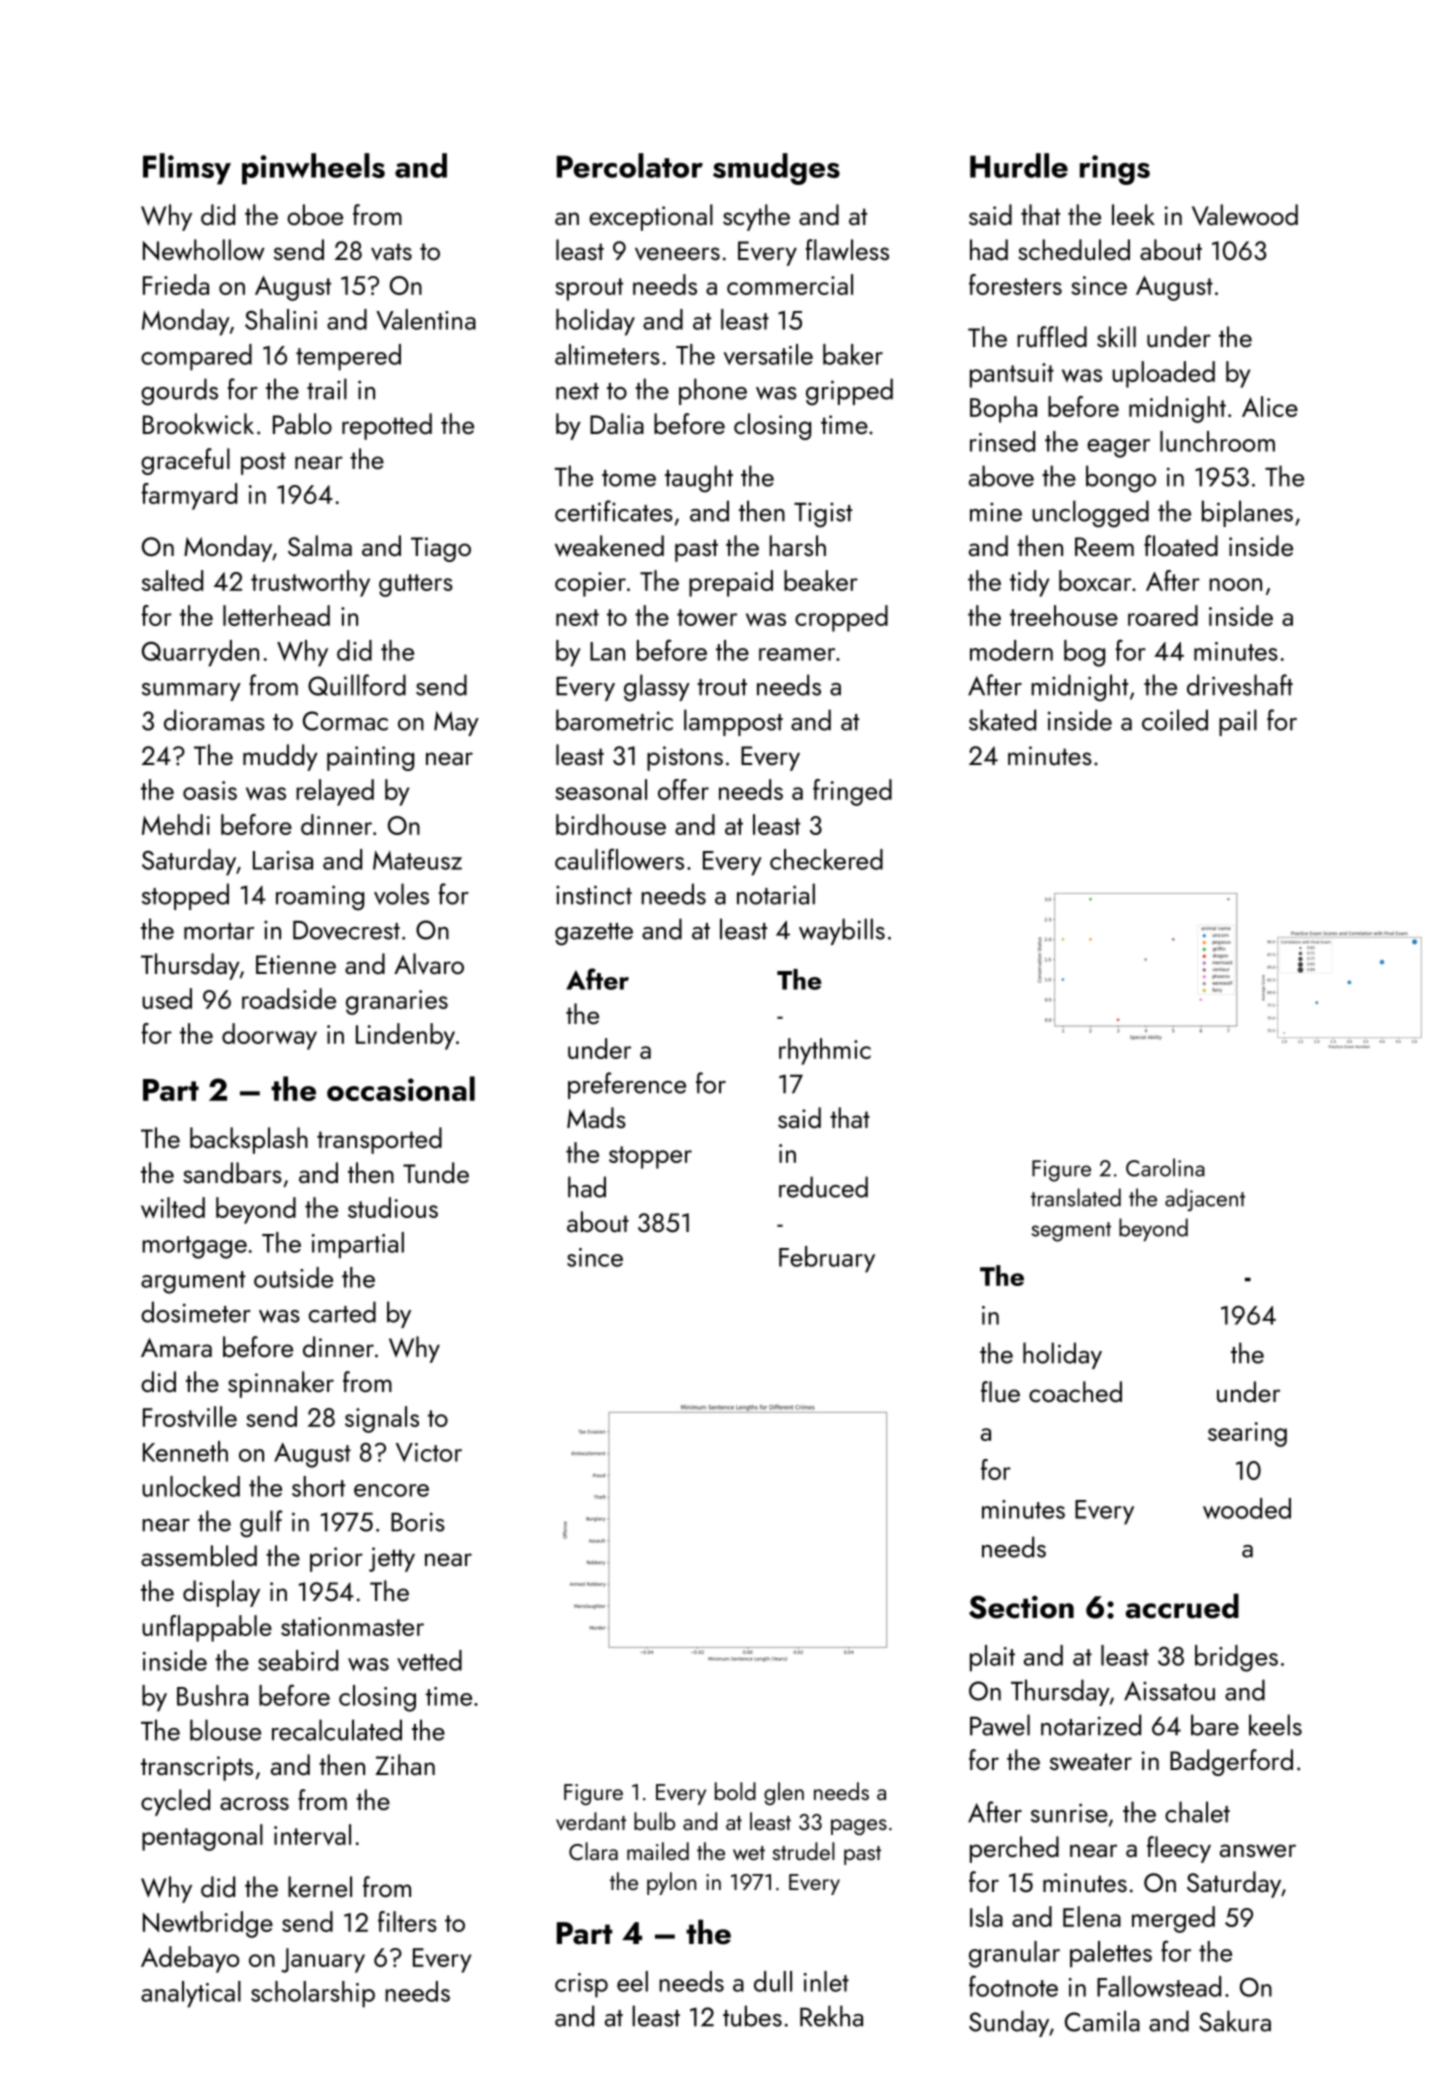 This image has width=1450, height=2100. I want to click on Newhollow, so click(204, 250).
